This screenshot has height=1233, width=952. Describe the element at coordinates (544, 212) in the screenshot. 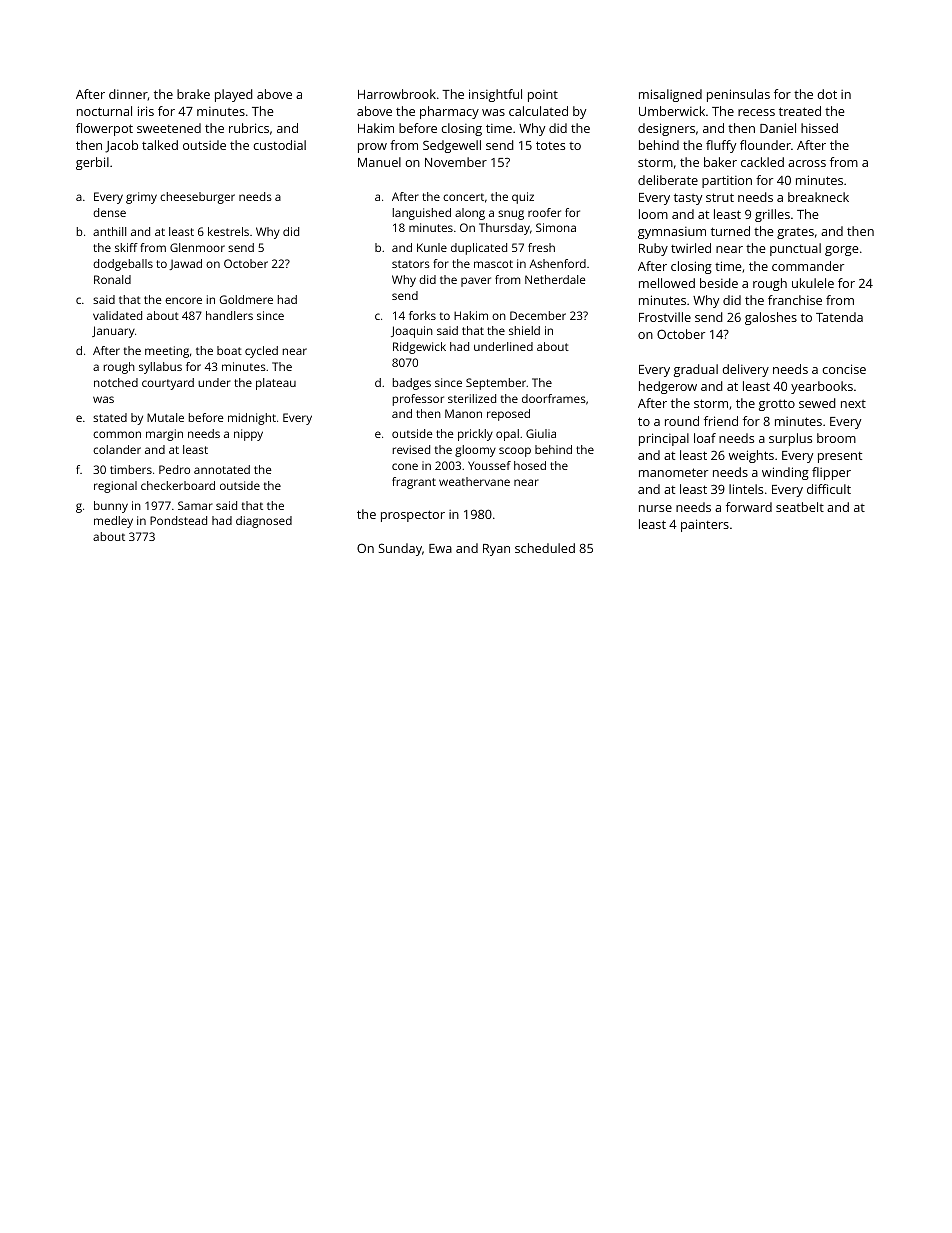

I see `roofer` at that location.
